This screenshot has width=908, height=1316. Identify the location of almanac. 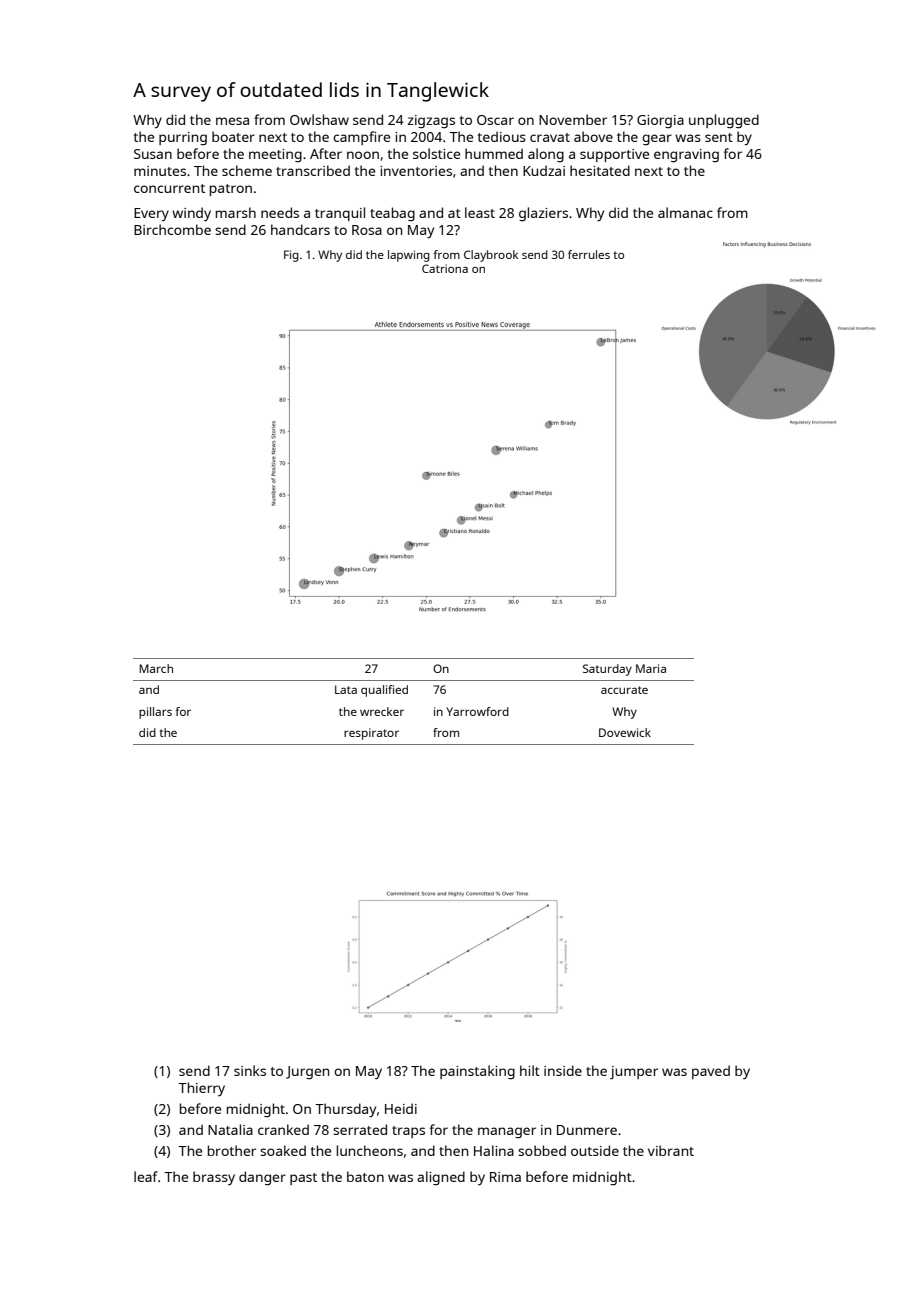
(685, 212).
